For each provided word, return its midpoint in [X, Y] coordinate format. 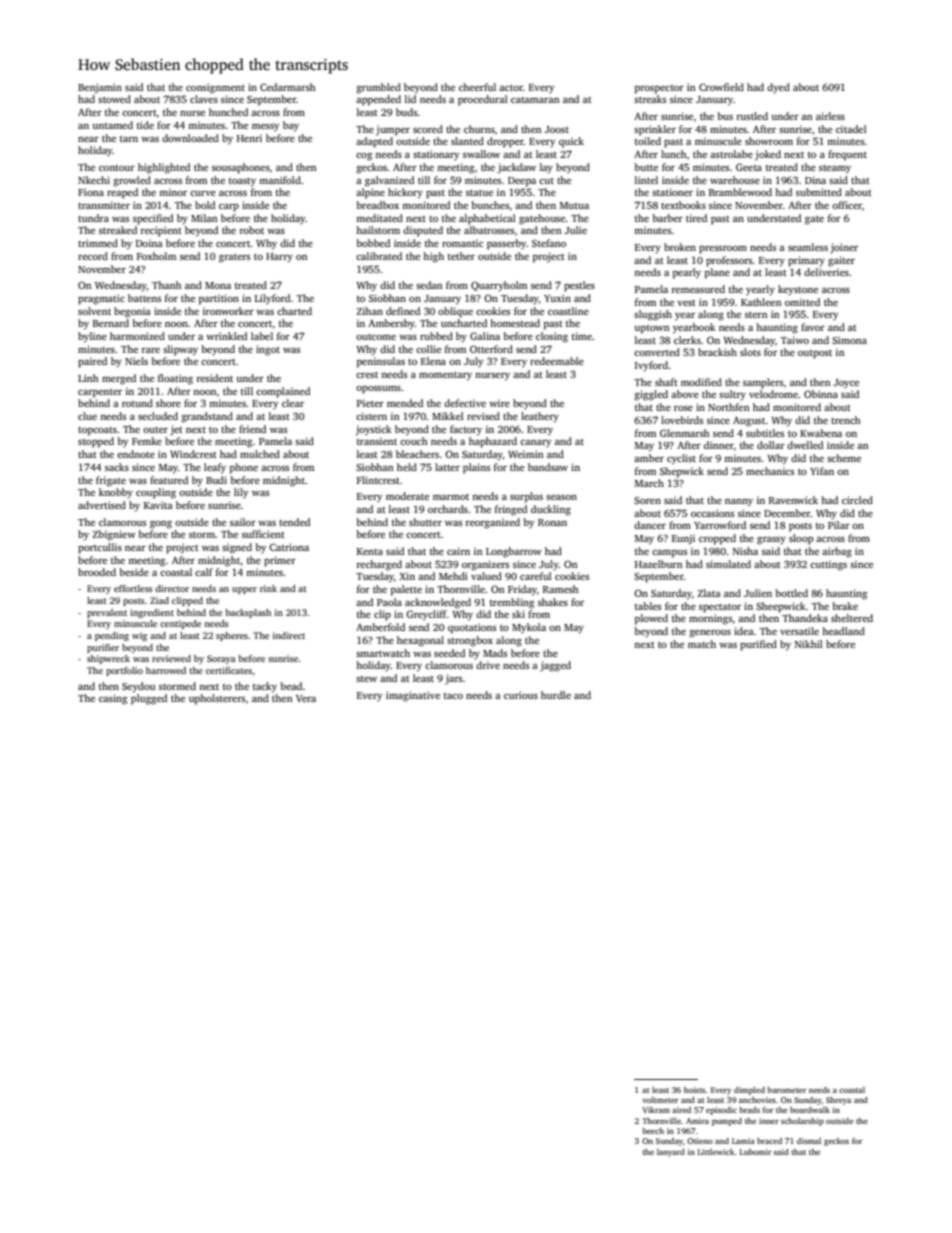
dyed [778, 88]
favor [813, 327]
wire [499, 403]
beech [653, 1131]
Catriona [289, 547]
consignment [215, 88]
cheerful [477, 87]
